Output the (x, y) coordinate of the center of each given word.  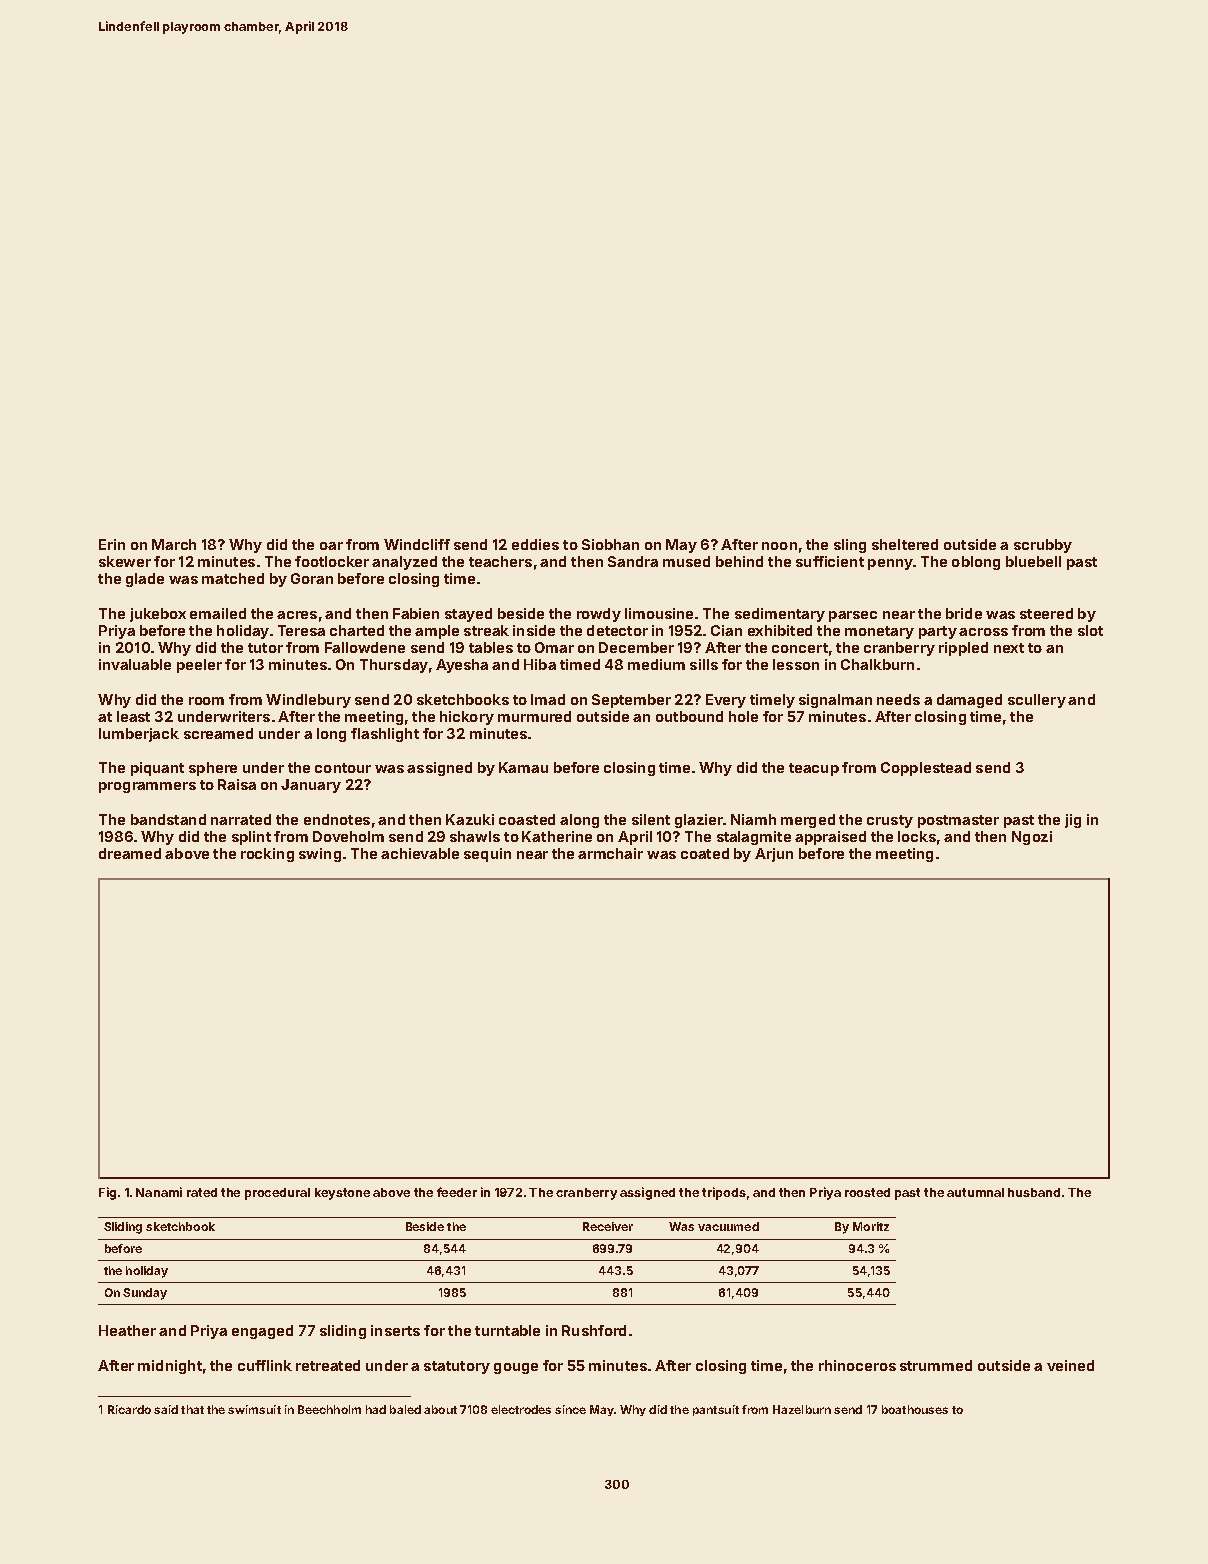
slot (1090, 630)
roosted (867, 1192)
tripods (724, 1193)
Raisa (237, 784)
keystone (342, 1194)
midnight (170, 1367)
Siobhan (610, 544)
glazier (699, 821)
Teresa (301, 630)
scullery (1037, 701)
